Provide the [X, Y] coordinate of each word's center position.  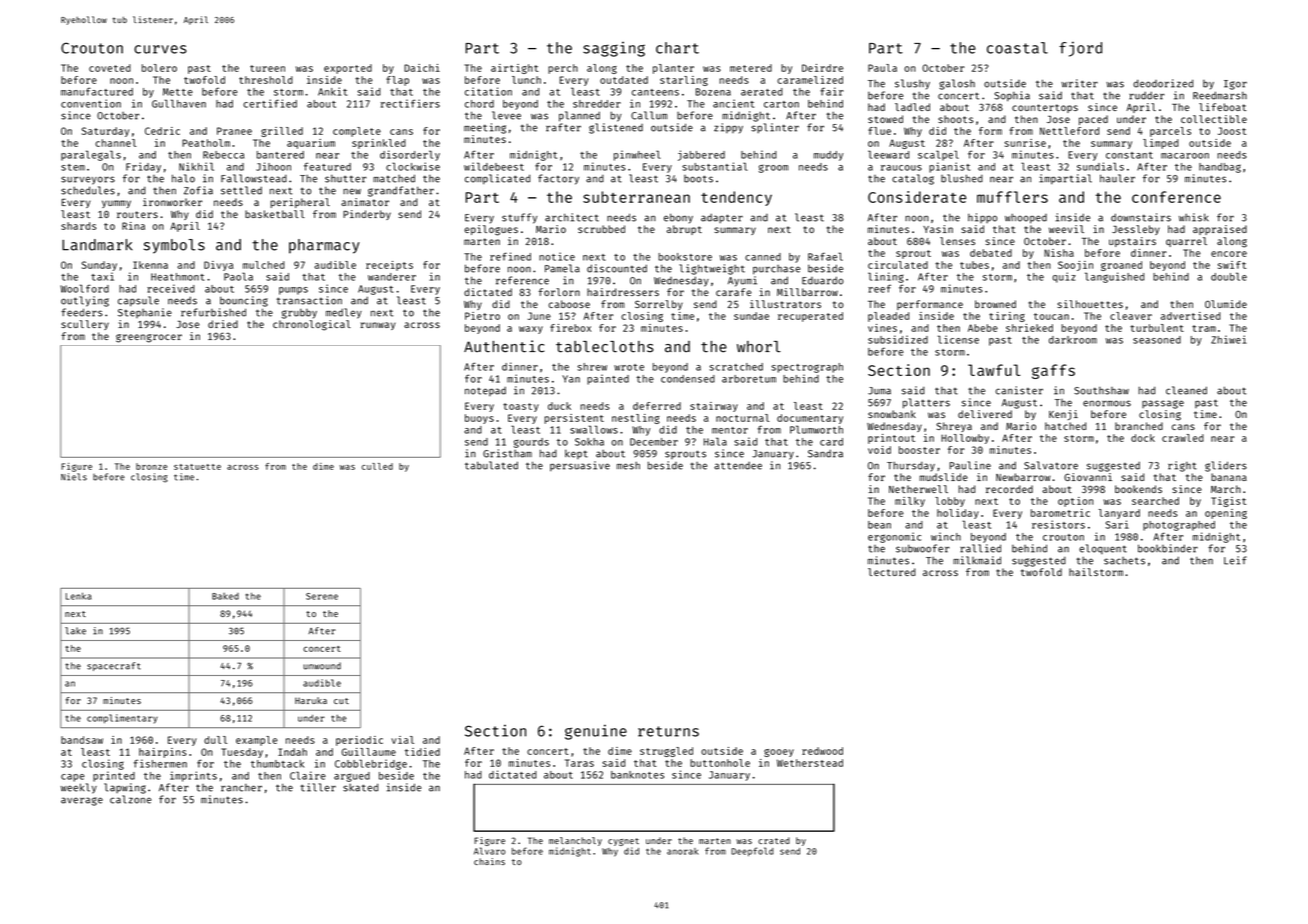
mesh [628, 466]
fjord [1080, 49]
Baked [225, 596]
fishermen [160, 763]
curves [160, 49]
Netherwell [918, 489]
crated [774, 840]
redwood [822, 751]
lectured [892, 572]
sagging [614, 49]
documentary [810, 419]
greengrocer [149, 338]
